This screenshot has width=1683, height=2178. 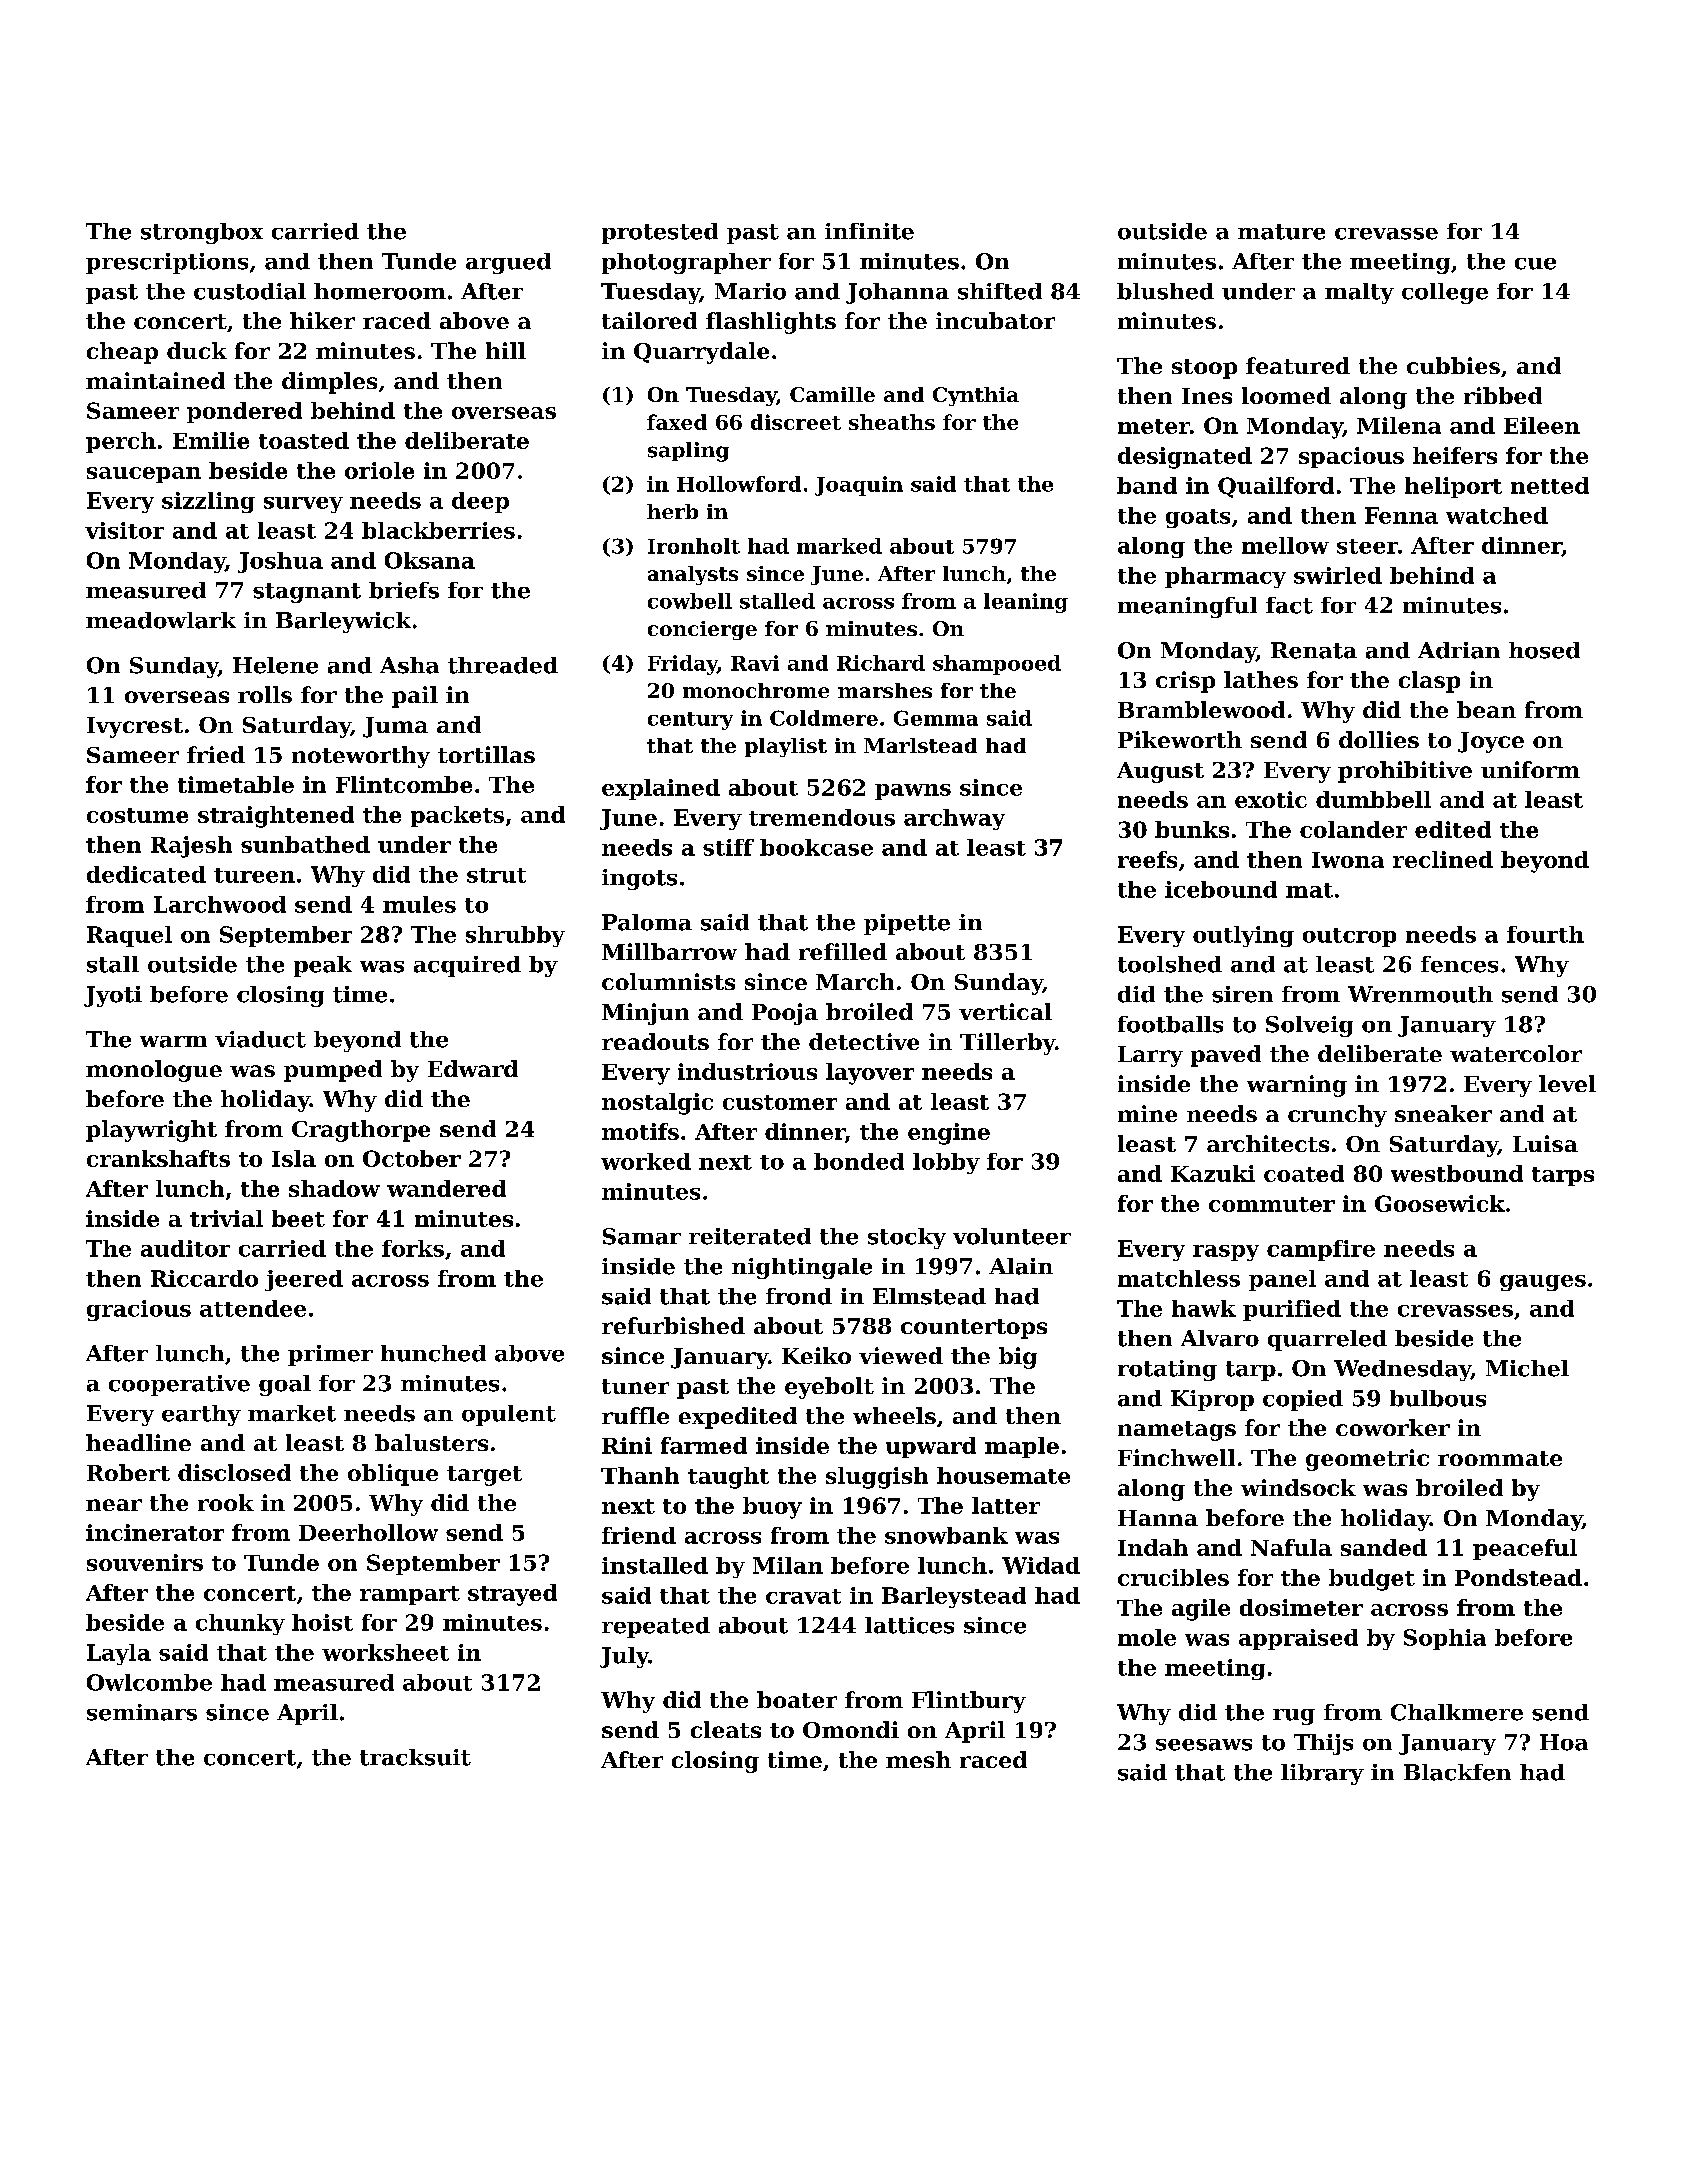 I want to click on exotic, so click(x=1271, y=799).
